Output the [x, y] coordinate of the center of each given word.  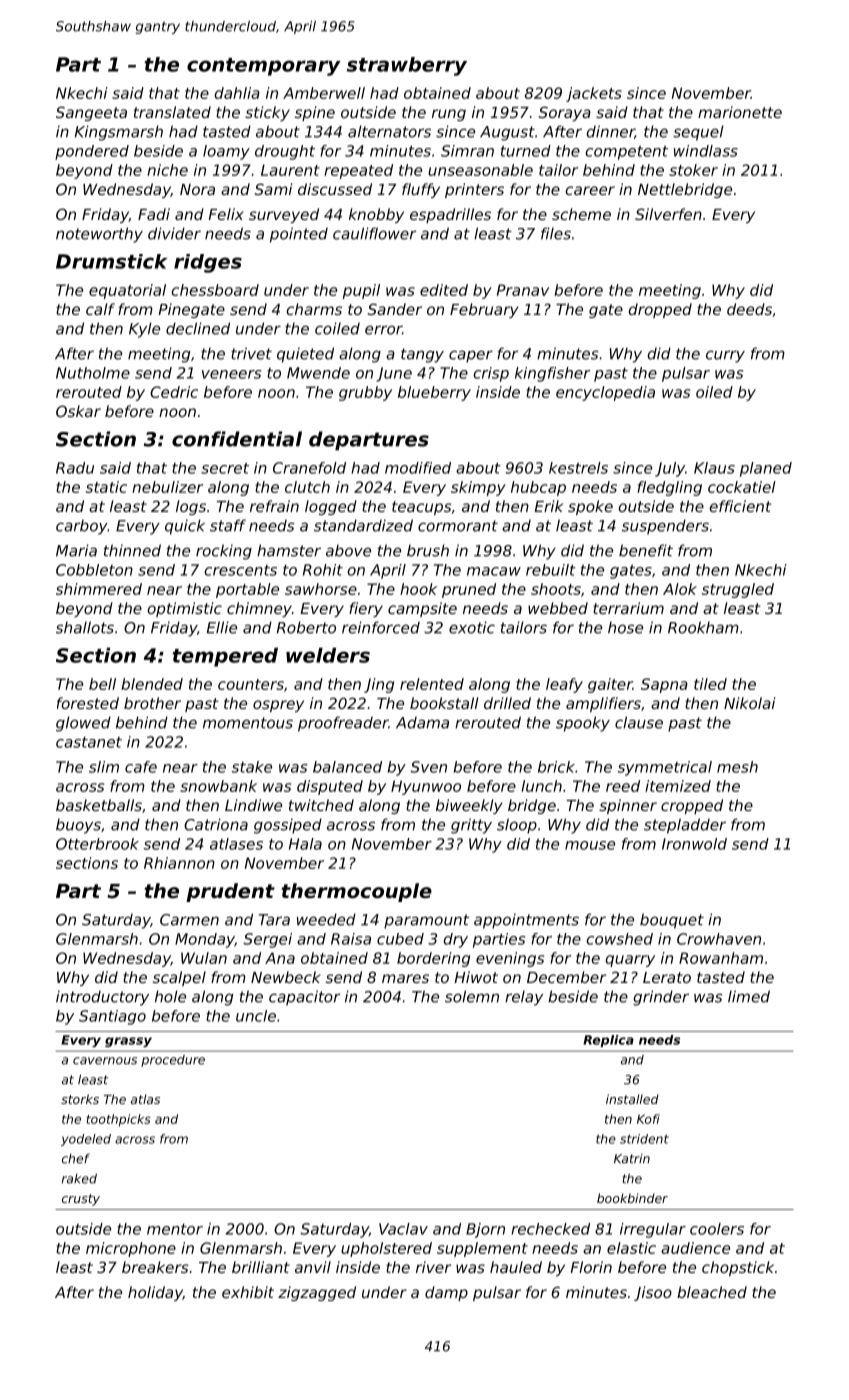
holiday [155, 1293]
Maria [76, 550]
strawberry [407, 66]
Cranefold [309, 468]
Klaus [714, 468]
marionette [740, 112]
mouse [590, 845]
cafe [141, 767]
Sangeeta [91, 113]
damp [446, 1293]
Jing [379, 685]
